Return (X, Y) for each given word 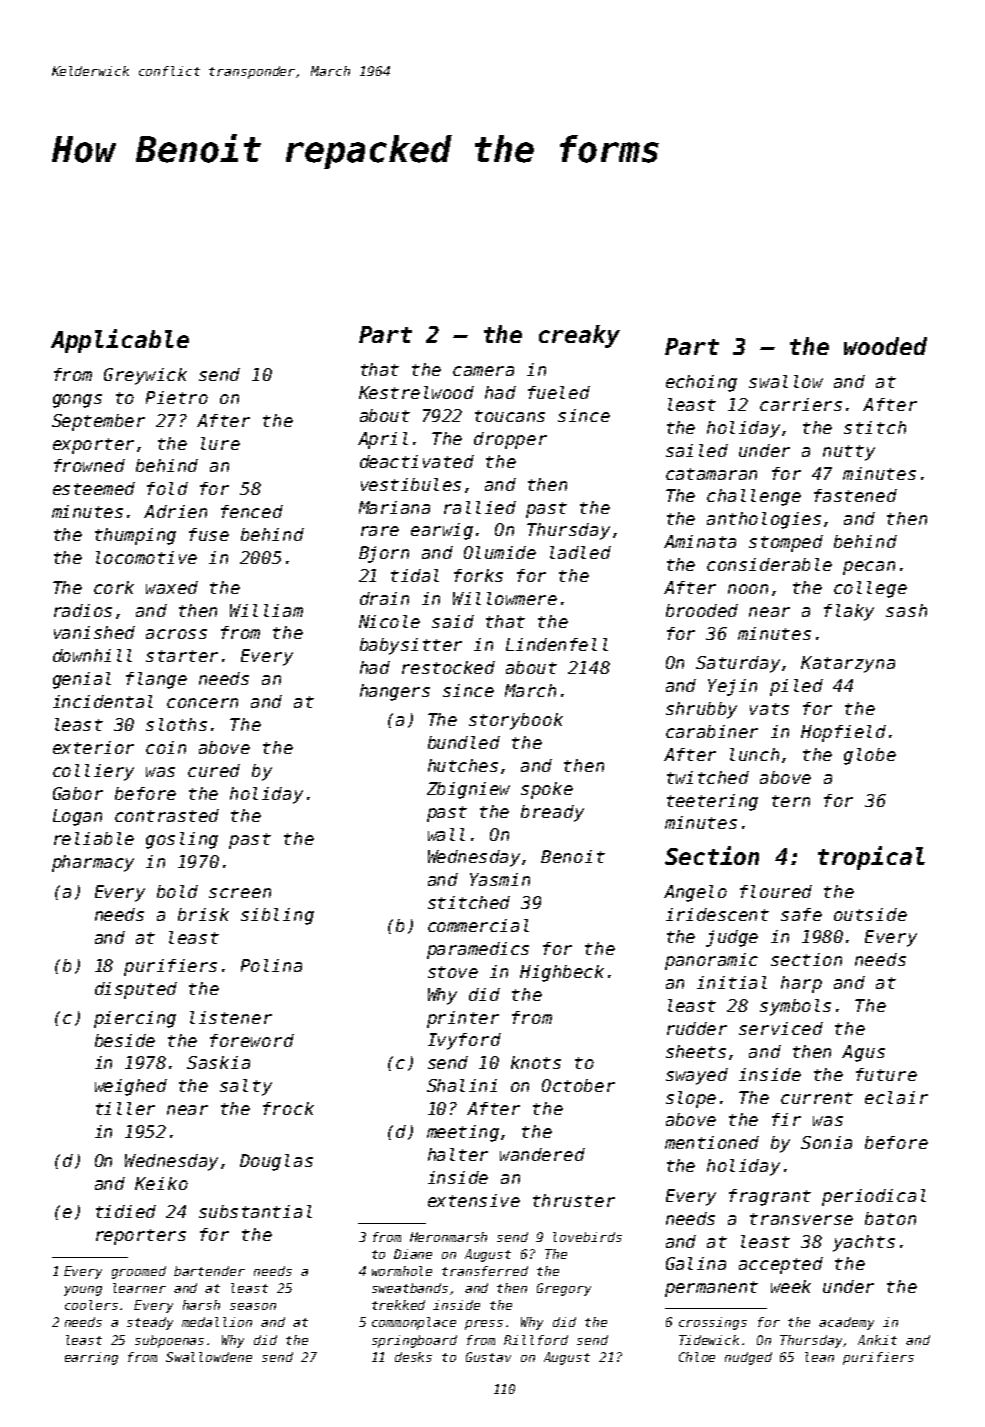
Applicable (120, 341)
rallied (480, 507)
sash (906, 610)
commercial (478, 925)
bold (177, 891)
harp (801, 984)
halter (458, 1154)
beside (125, 1040)
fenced (252, 511)
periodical (874, 1197)
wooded (885, 346)
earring (91, 1358)
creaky (579, 336)
